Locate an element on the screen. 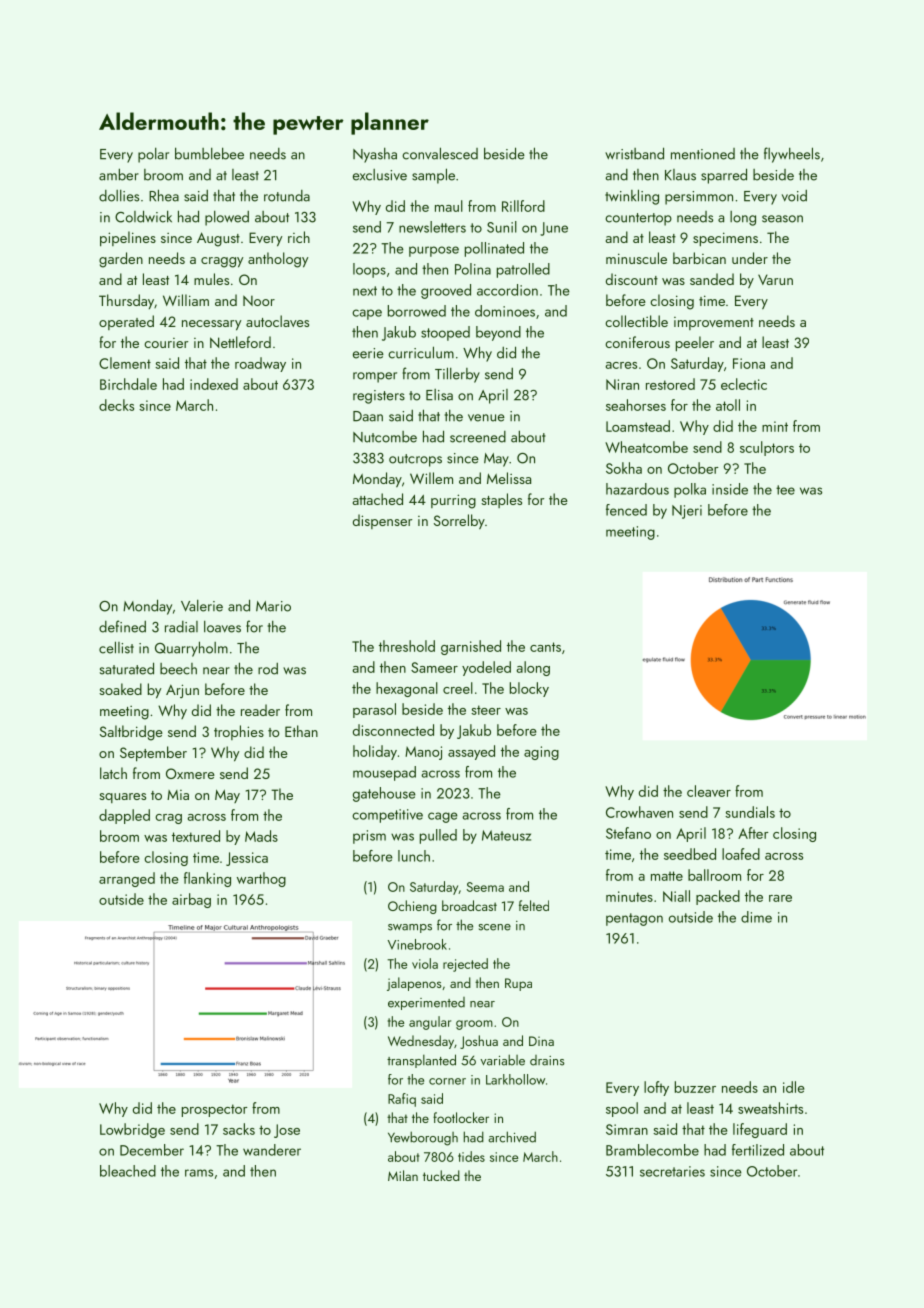  secretaries is located at coordinates (672, 1171).
